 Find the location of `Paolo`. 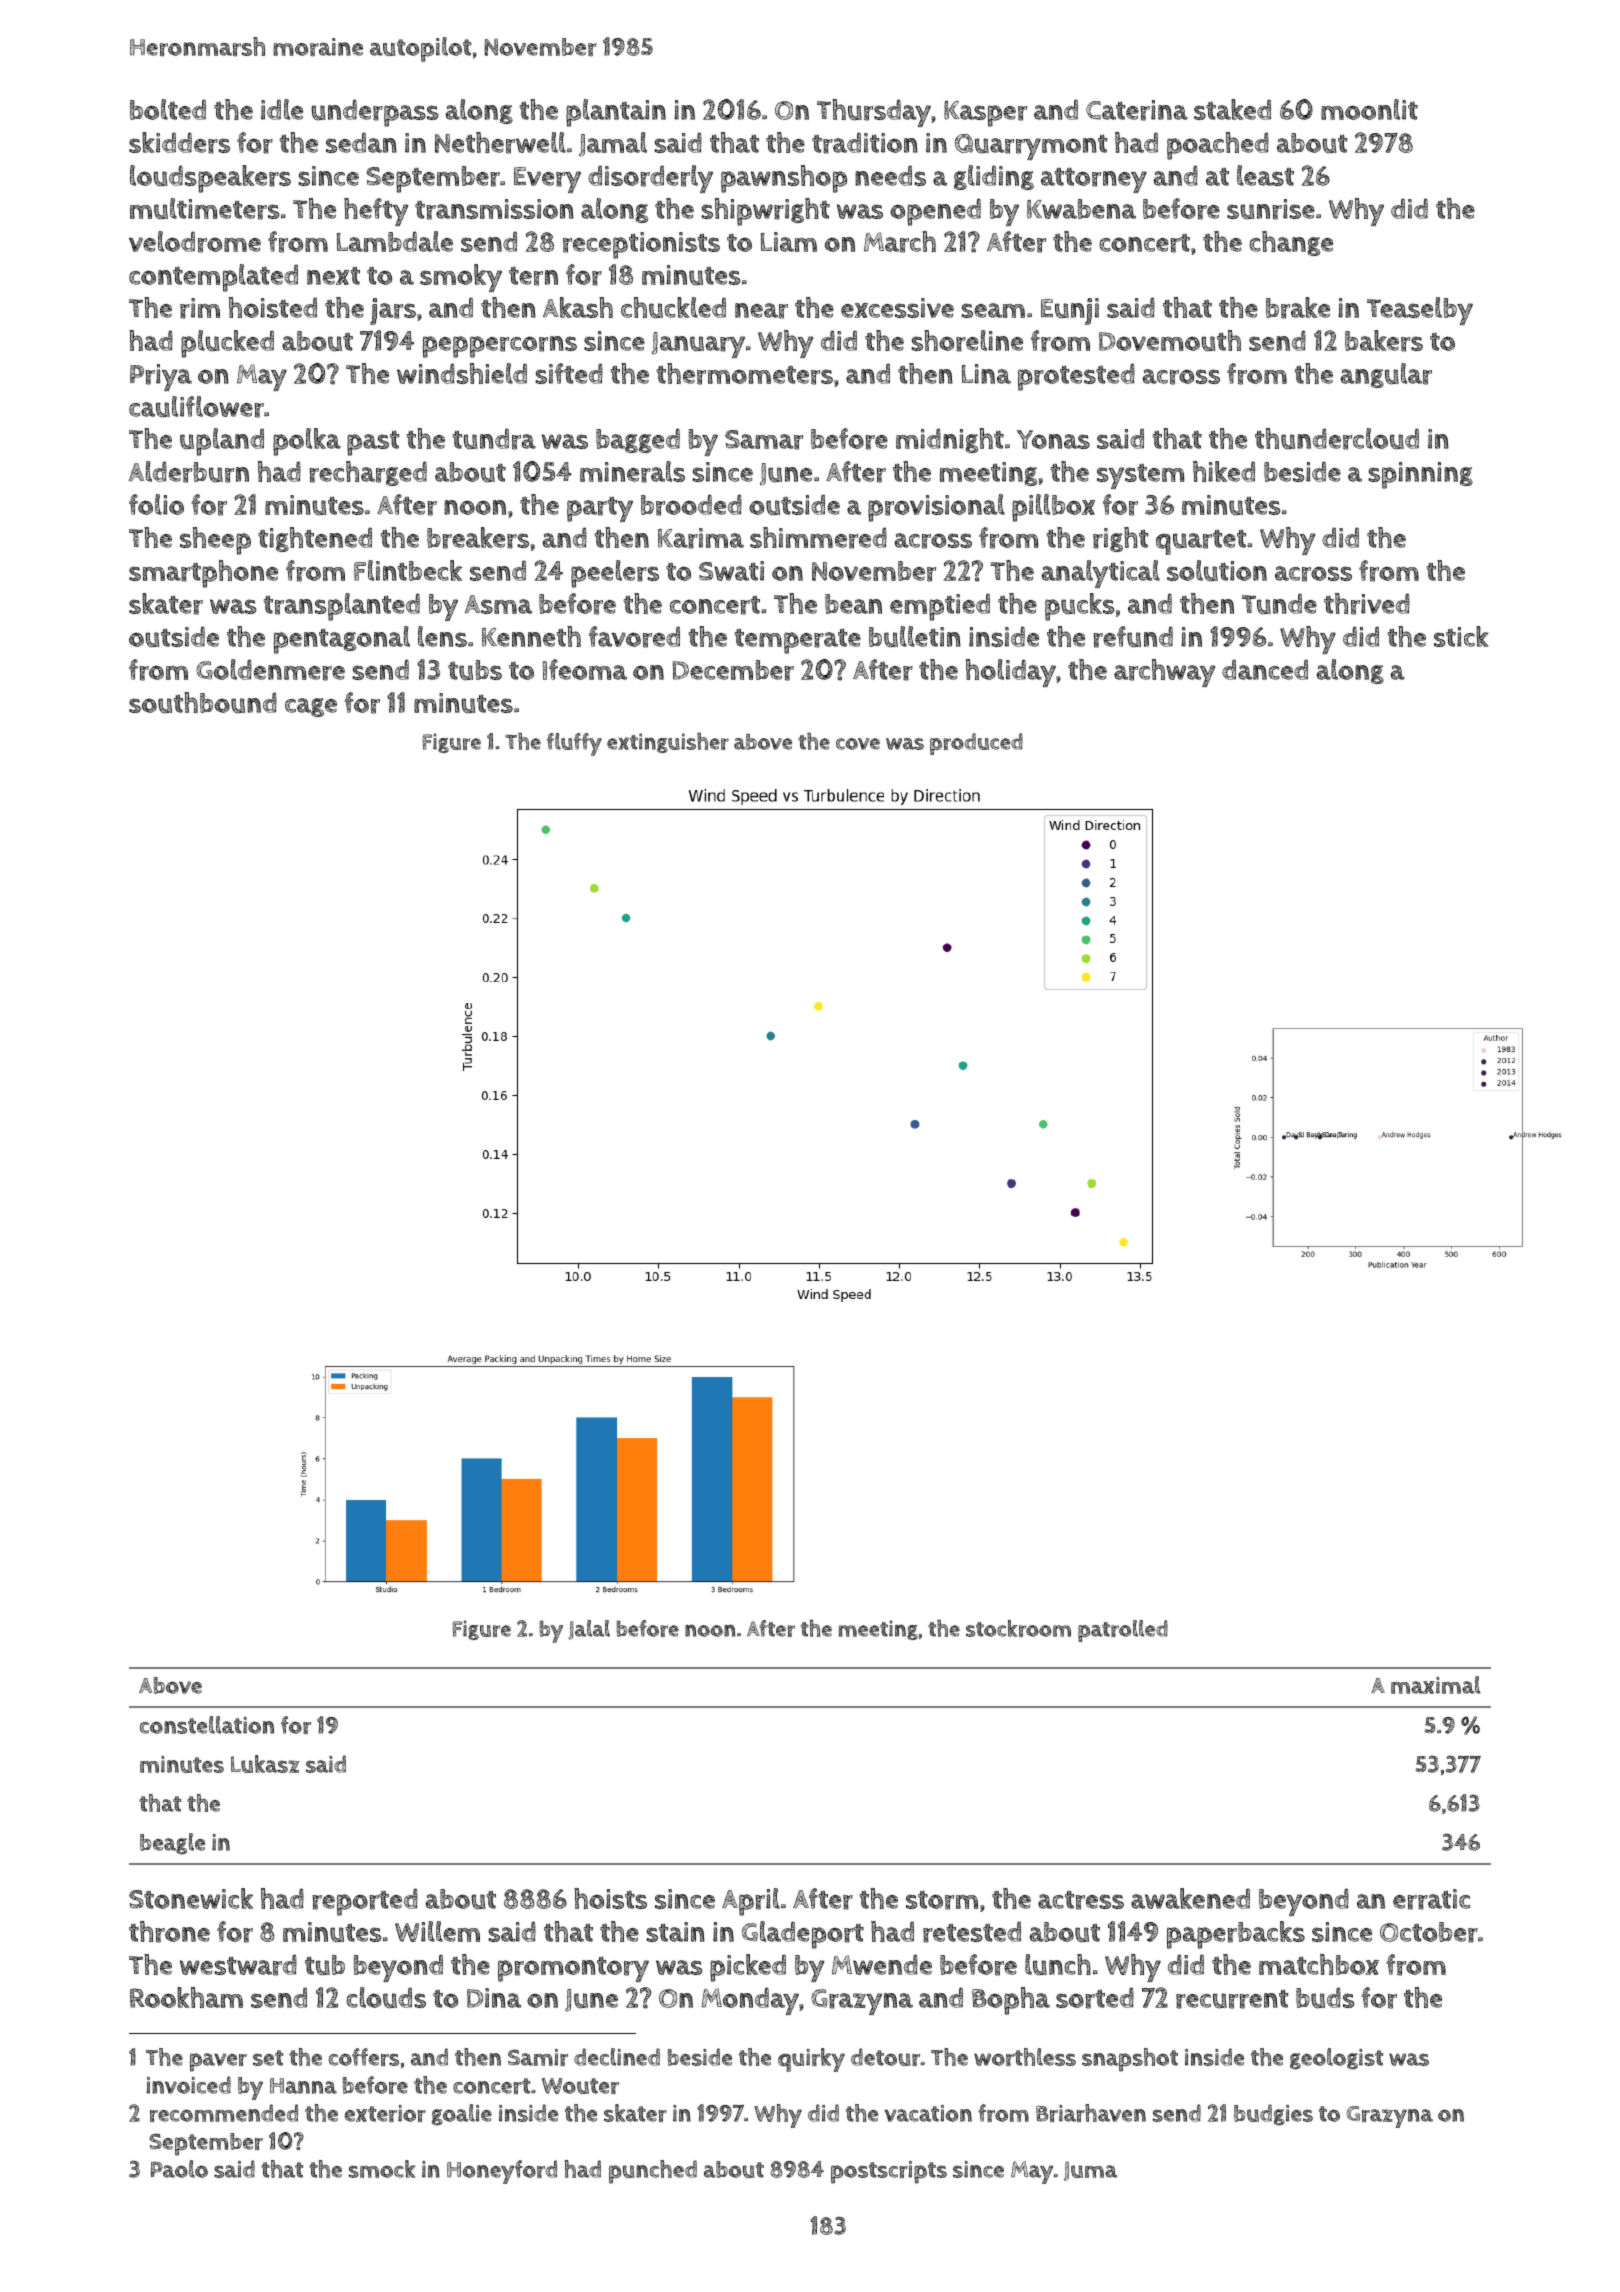

Paolo is located at coordinates (179, 2169).
